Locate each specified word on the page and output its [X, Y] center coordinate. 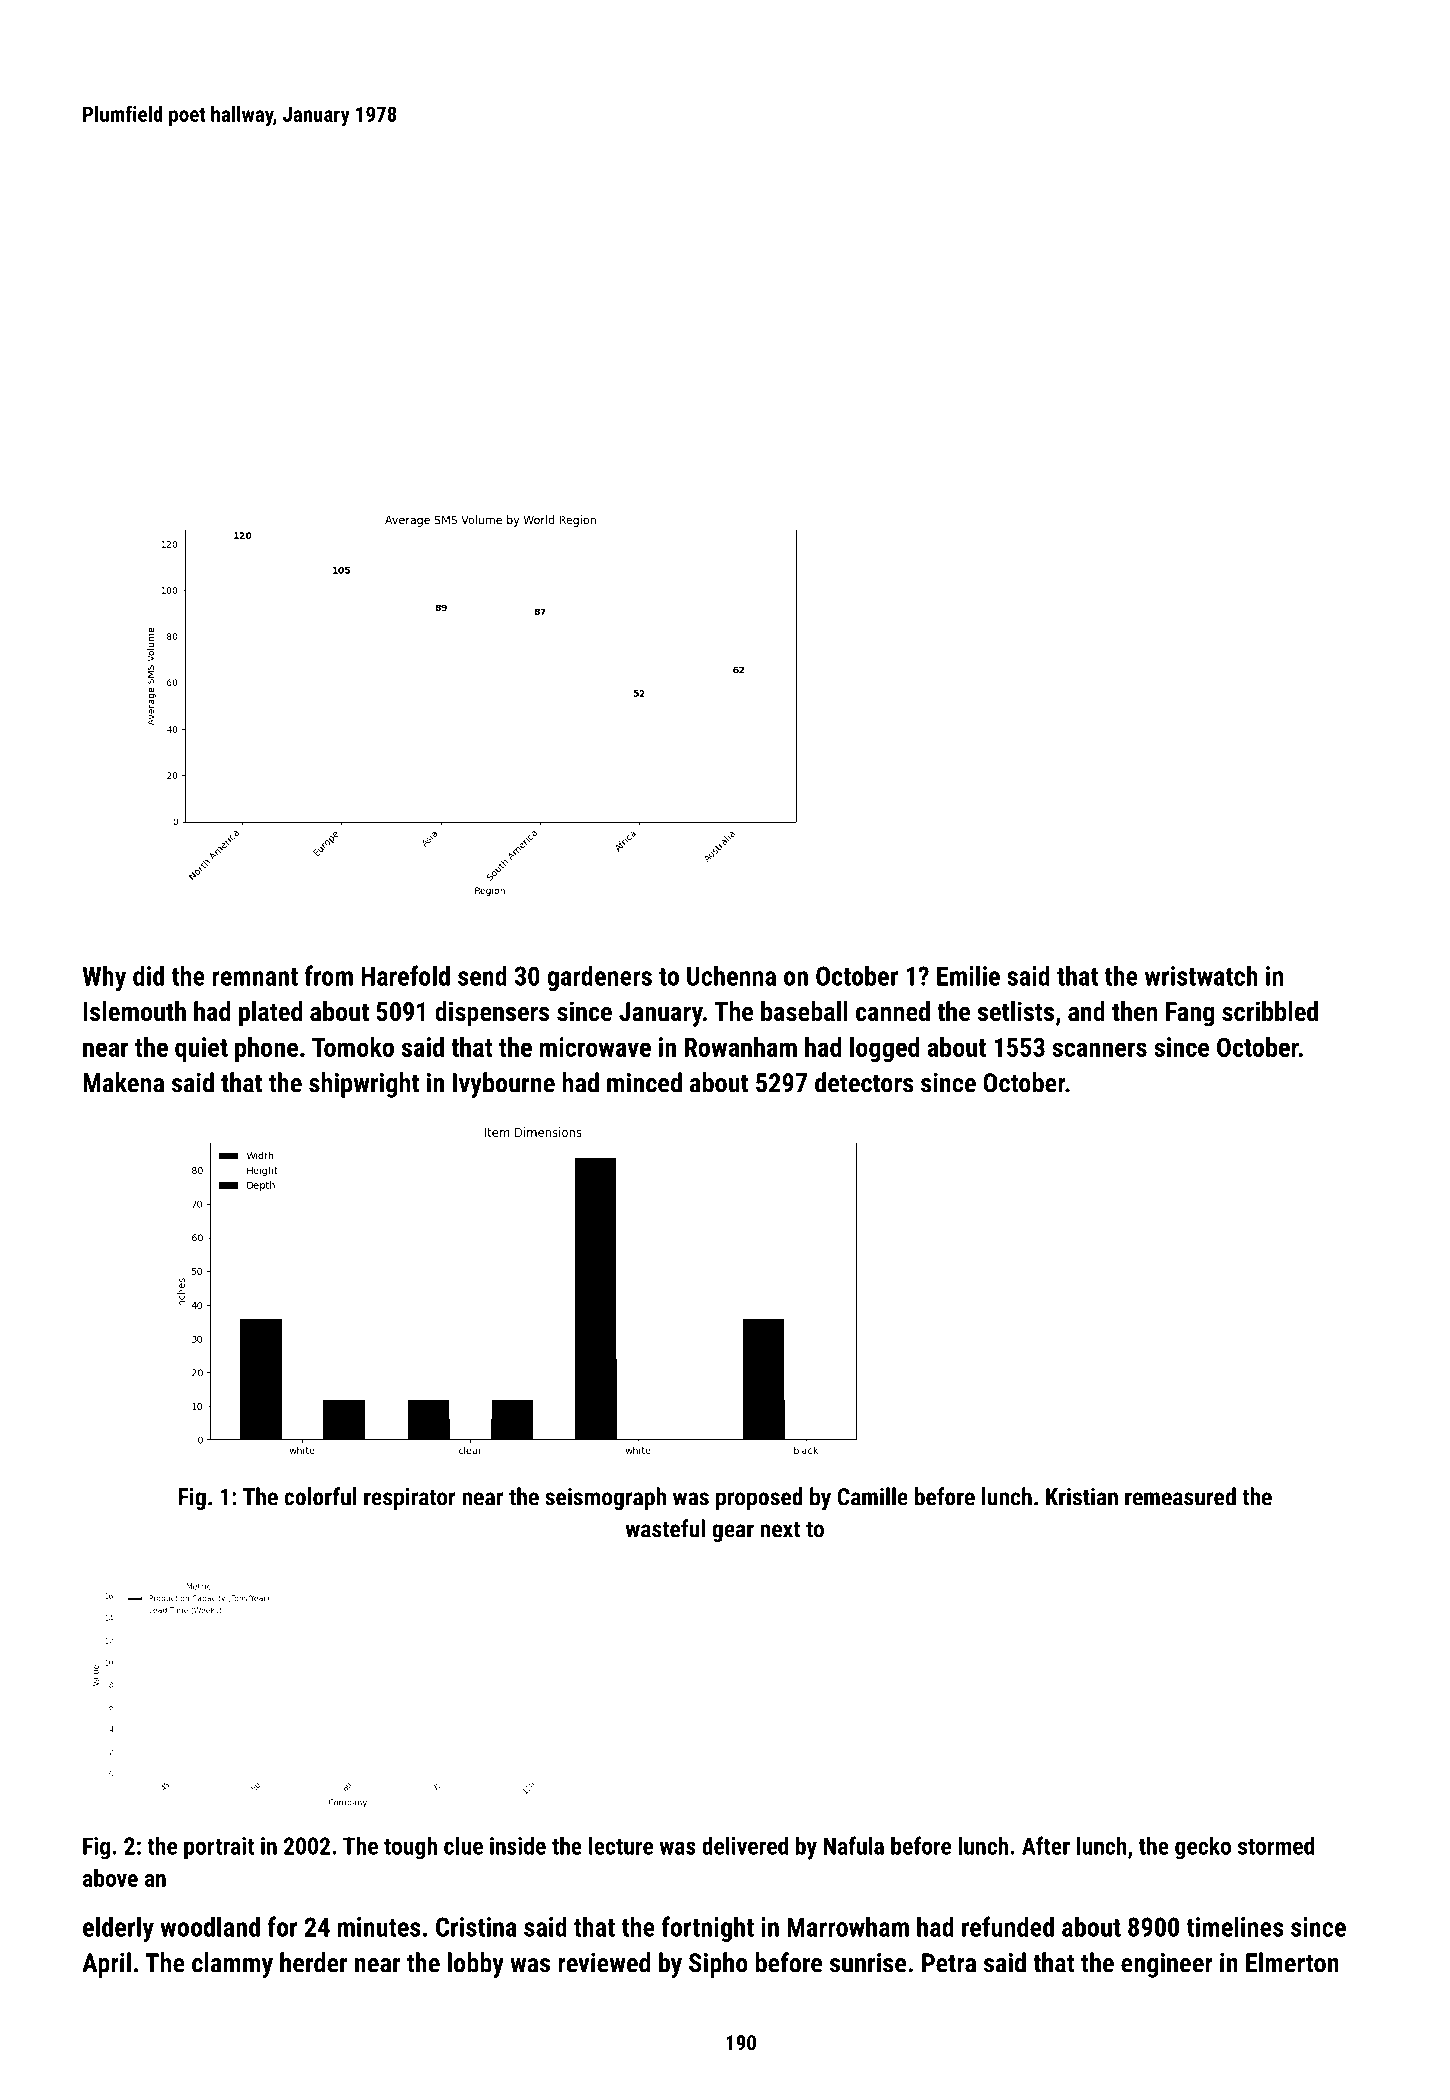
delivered [745, 1845]
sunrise [868, 1963]
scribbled [1270, 1011]
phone [266, 1049]
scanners [1099, 1049]
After [1046, 1845]
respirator [410, 1499]
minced [644, 1082]
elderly [118, 1929]
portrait [219, 1848]
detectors [864, 1082]
